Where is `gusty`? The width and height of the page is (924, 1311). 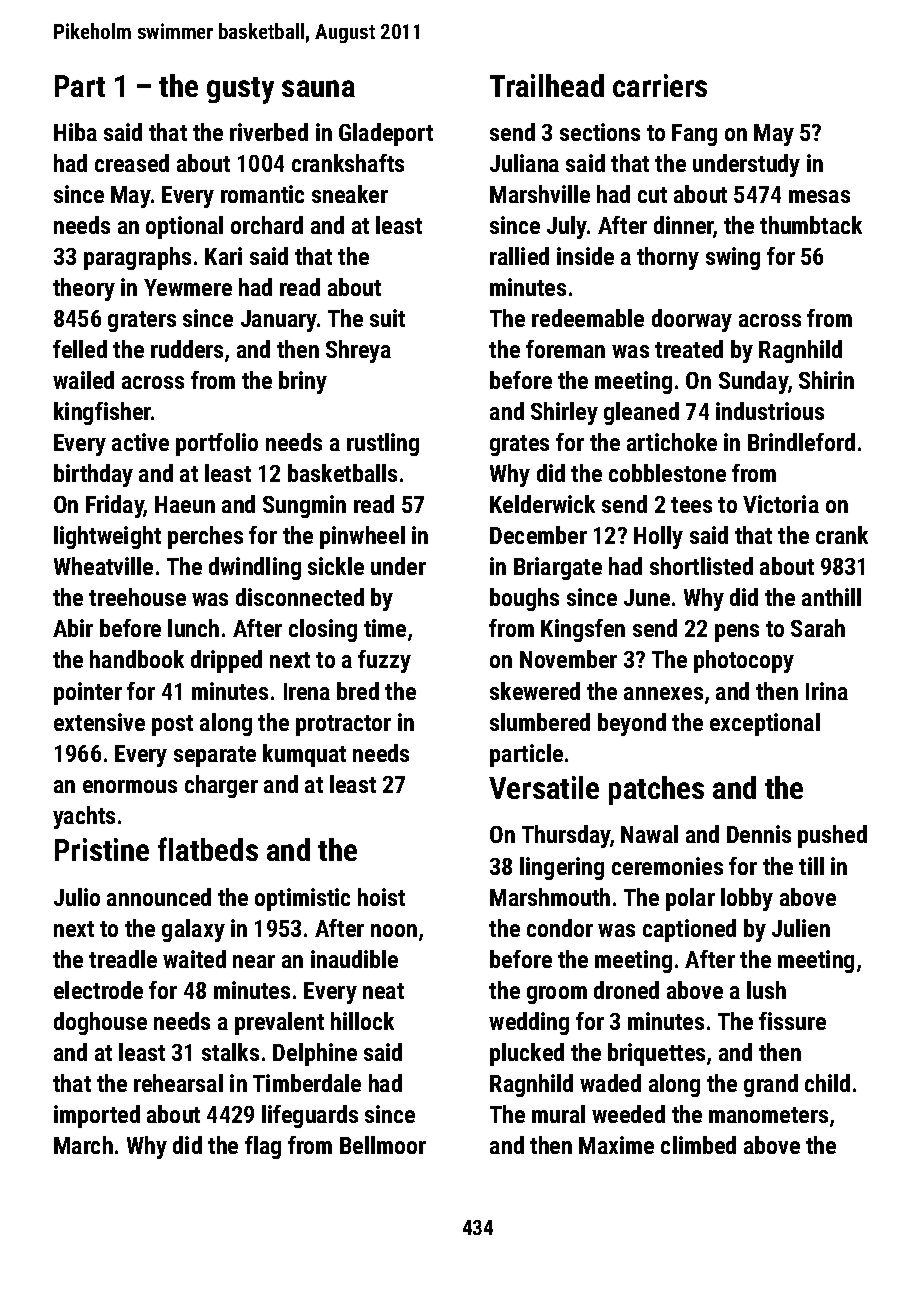 gusty is located at coordinates (240, 90).
